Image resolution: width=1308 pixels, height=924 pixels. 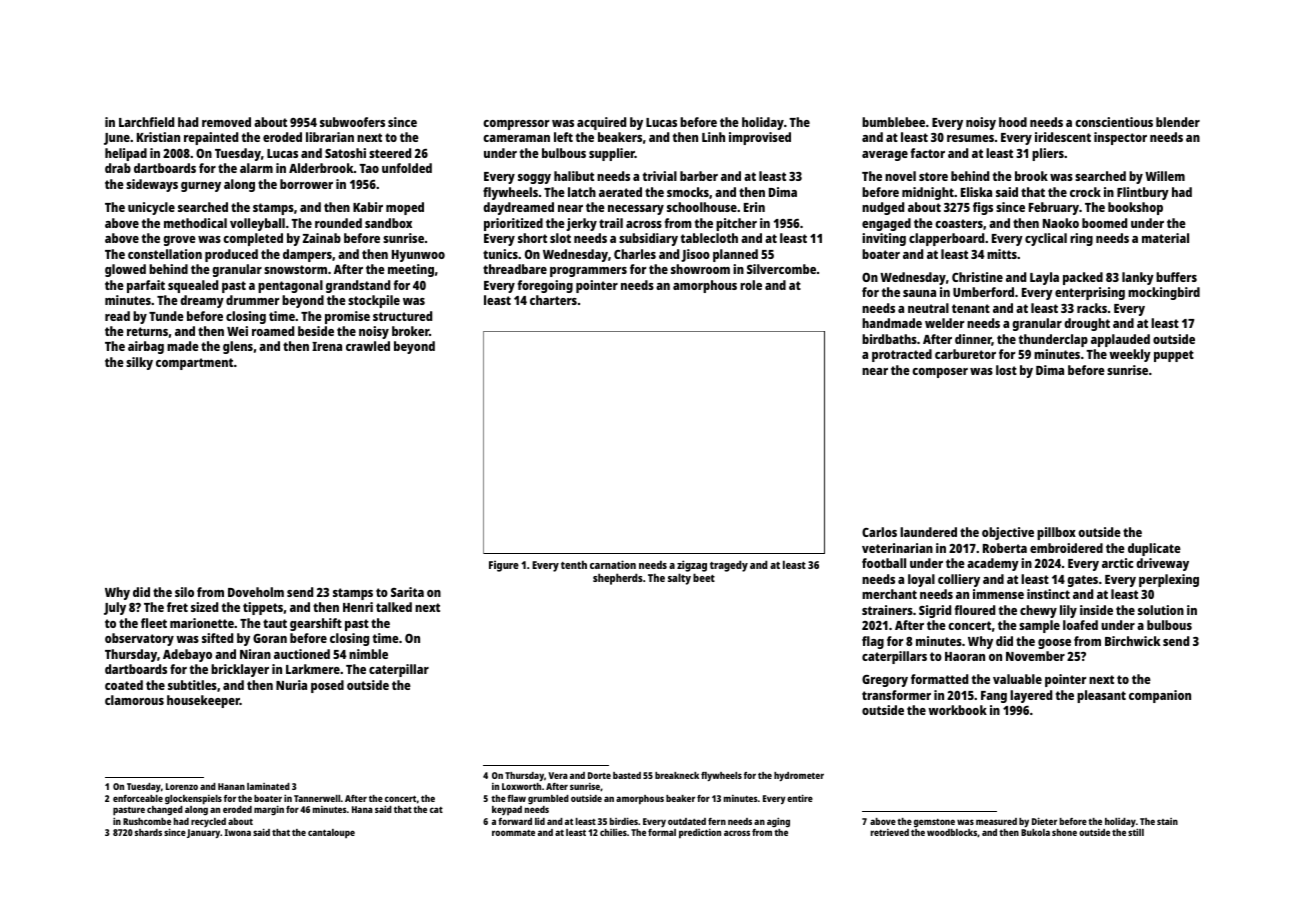 I want to click on gearshift, so click(x=316, y=624).
